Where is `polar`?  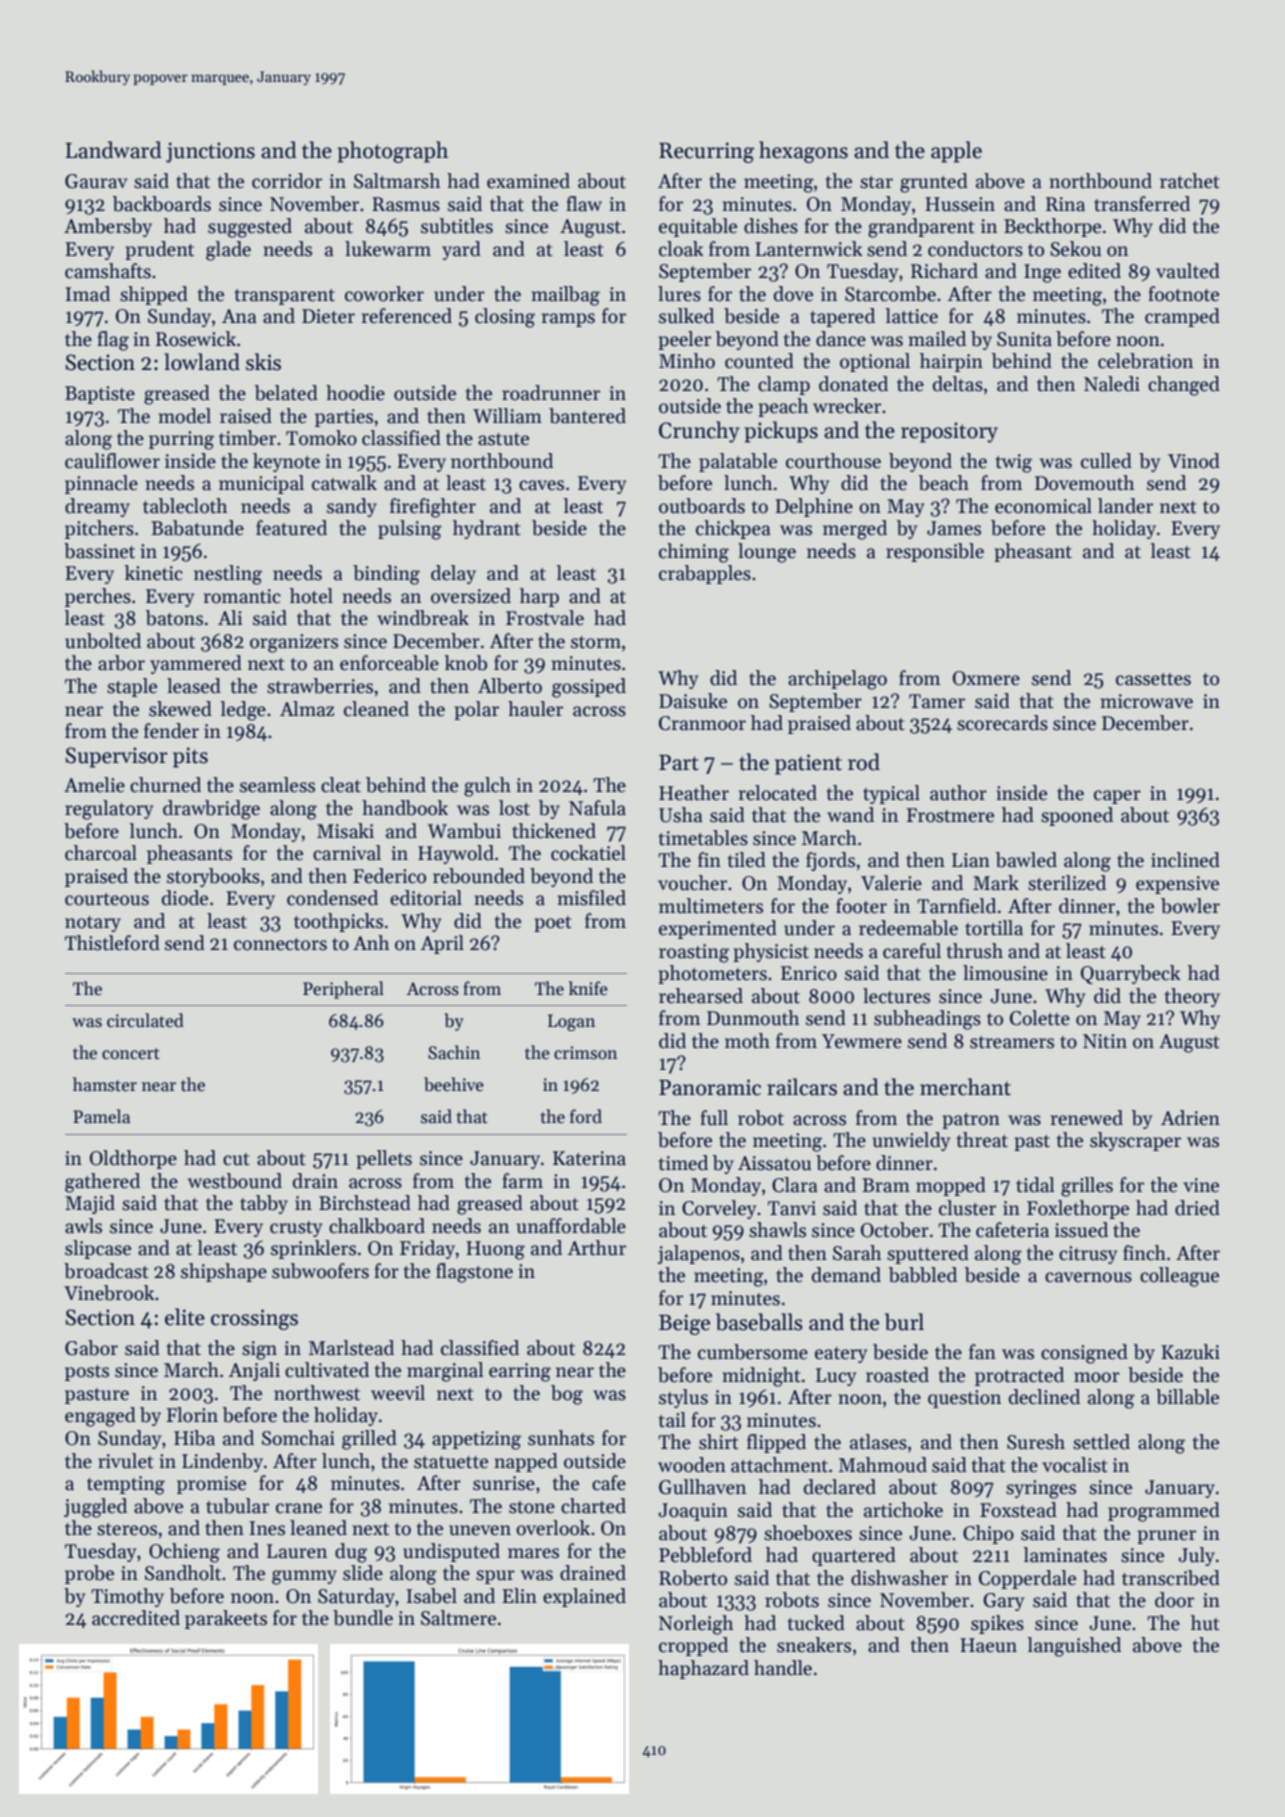 polar is located at coordinates (476, 710).
